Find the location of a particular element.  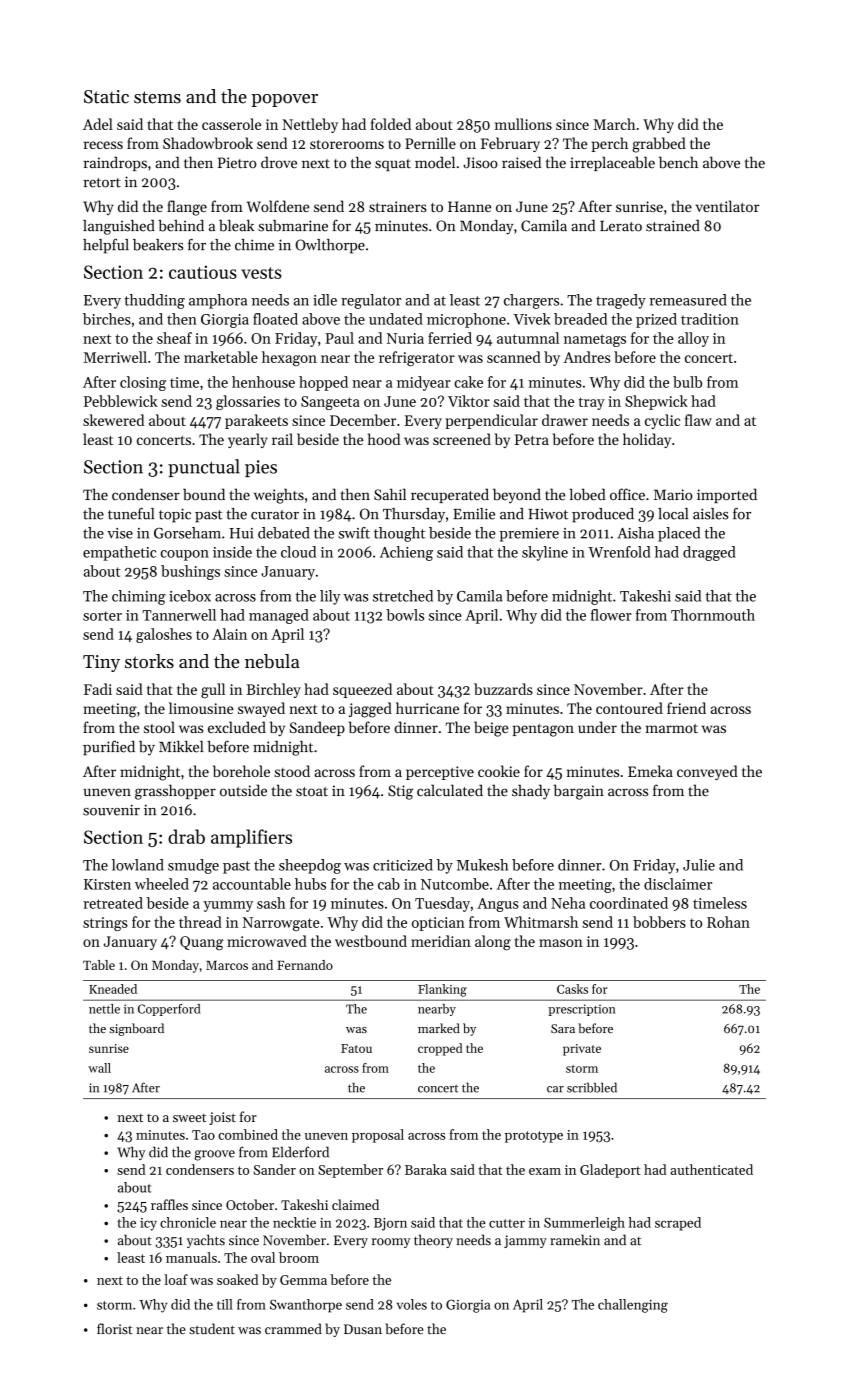

Dusan is located at coordinates (363, 1329).
